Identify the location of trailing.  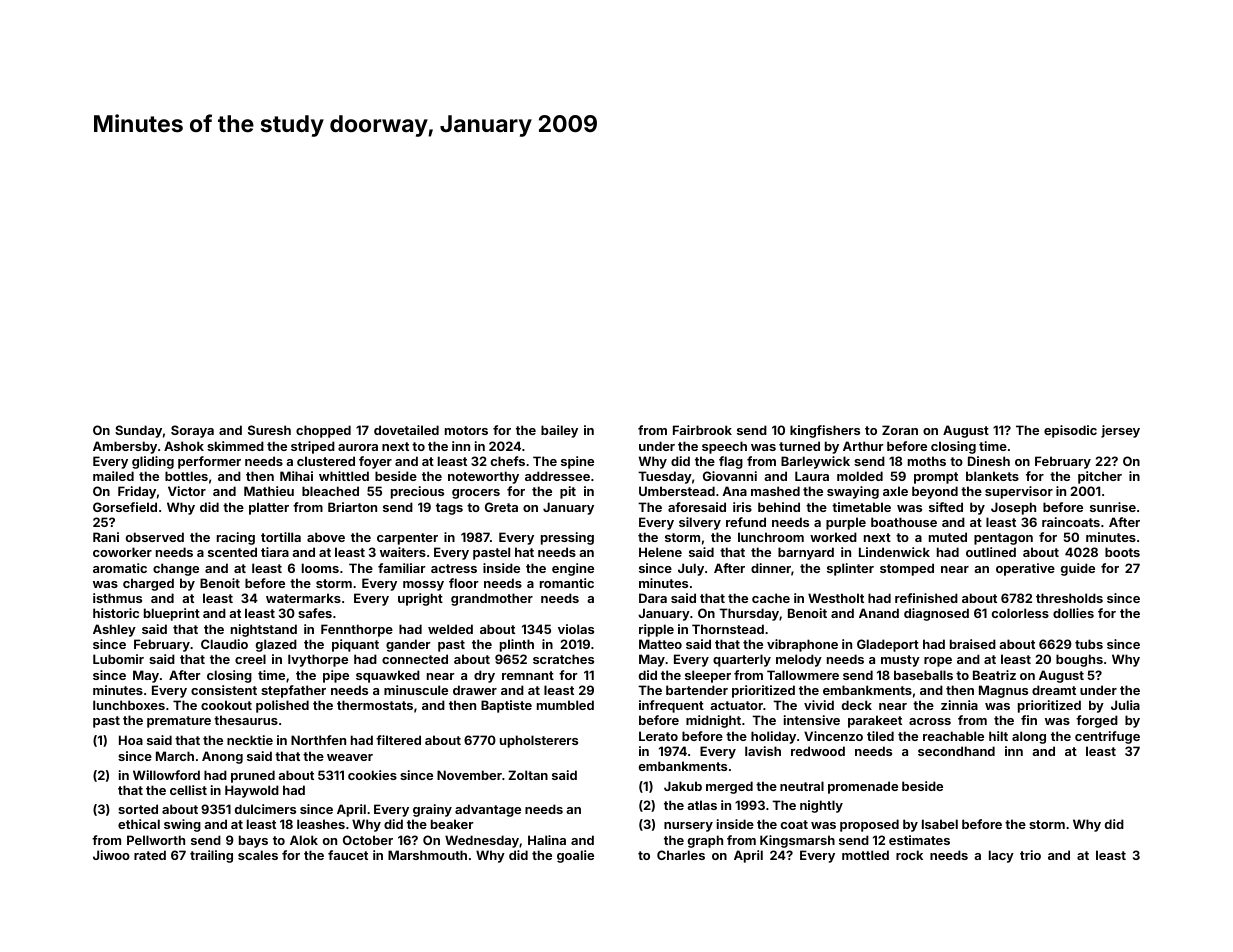
(211, 856).
